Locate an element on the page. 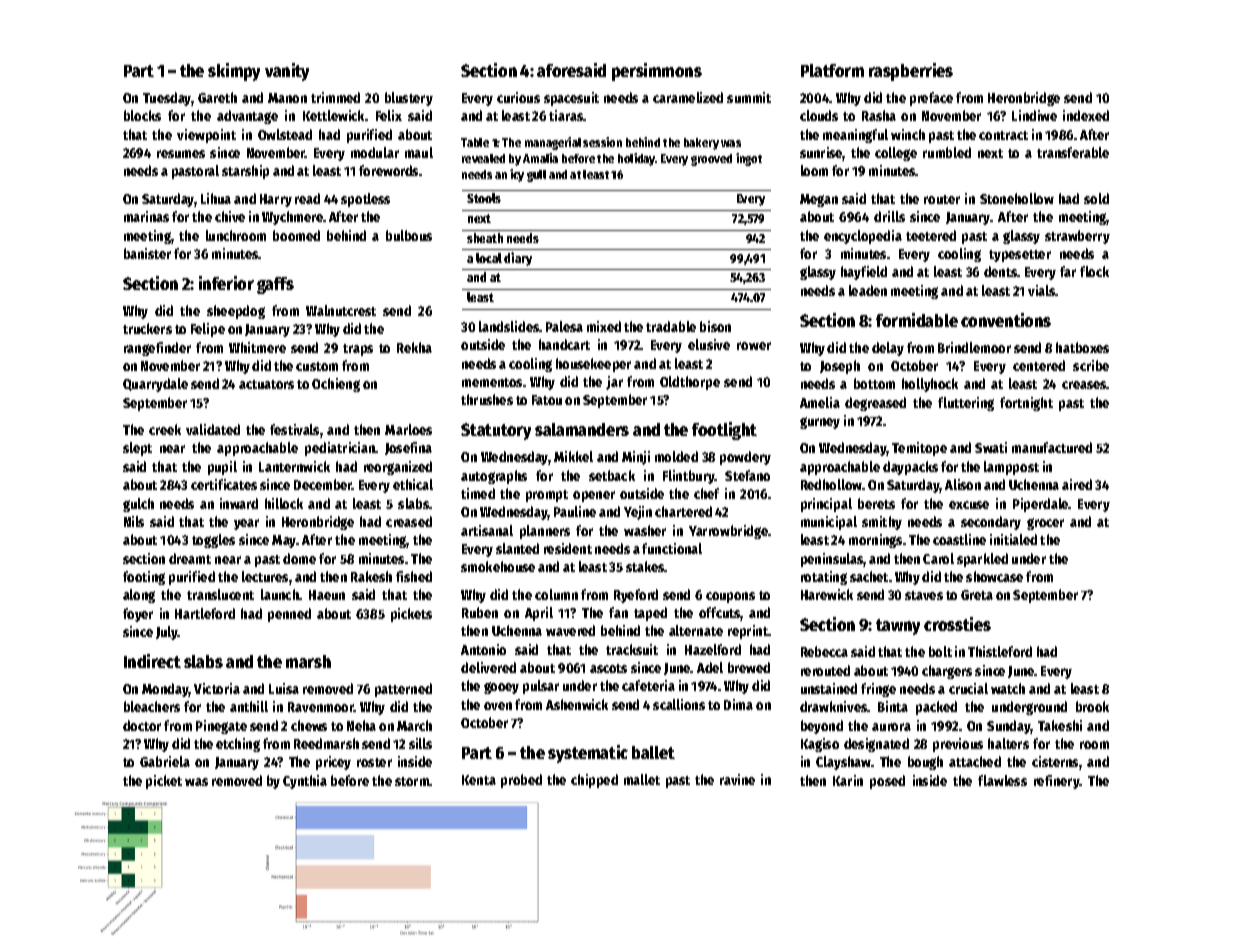  conventions is located at coordinates (1006, 320).
